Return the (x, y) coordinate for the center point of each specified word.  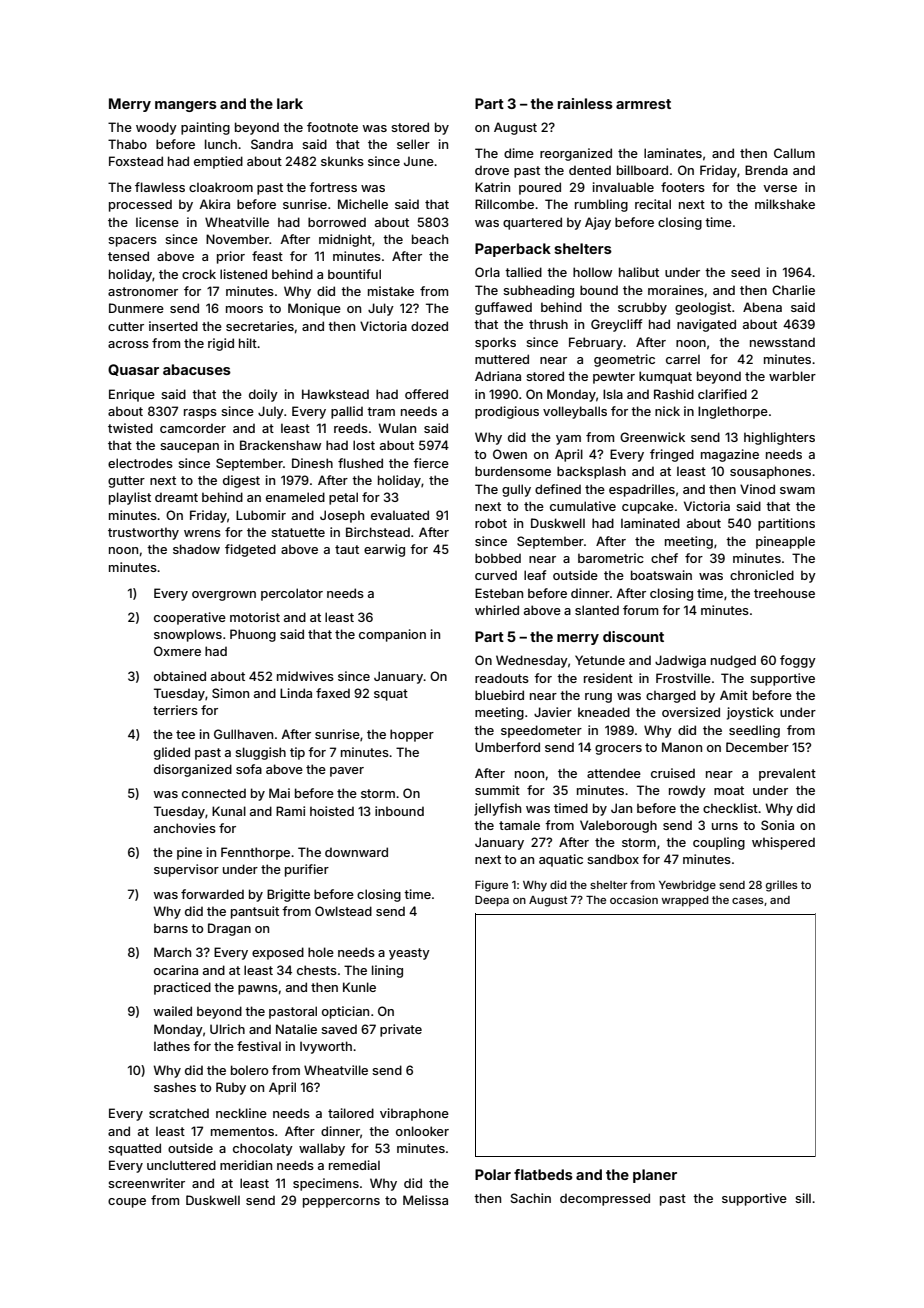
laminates (673, 153)
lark (290, 103)
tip (297, 753)
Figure (491, 886)
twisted (130, 428)
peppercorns (341, 1203)
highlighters (779, 438)
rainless (585, 103)
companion (392, 635)
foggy (798, 661)
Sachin (531, 1198)
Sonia (777, 825)
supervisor (186, 870)
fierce (431, 463)
